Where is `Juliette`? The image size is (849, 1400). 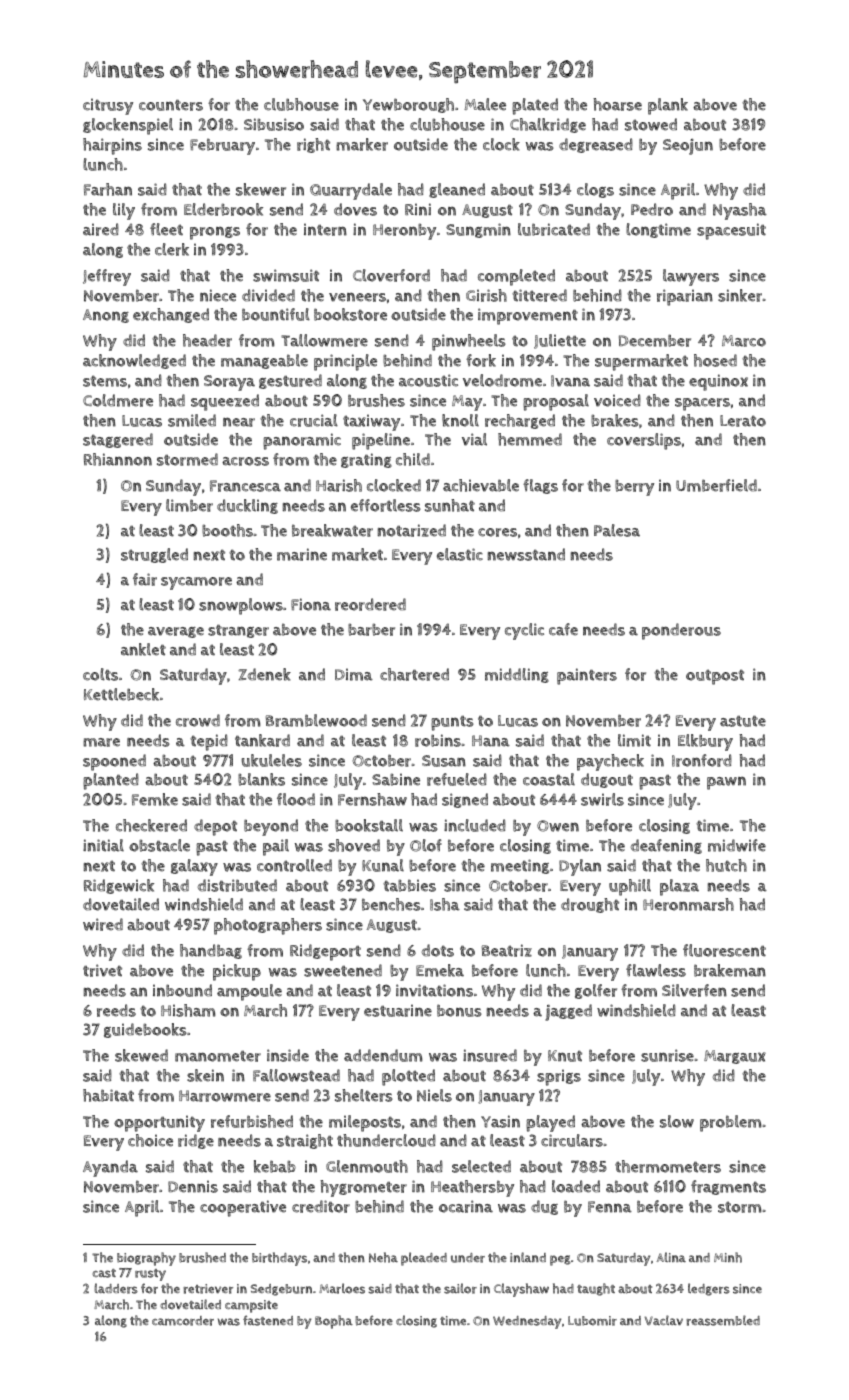
Juliette is located at coordinates (560, 341).
